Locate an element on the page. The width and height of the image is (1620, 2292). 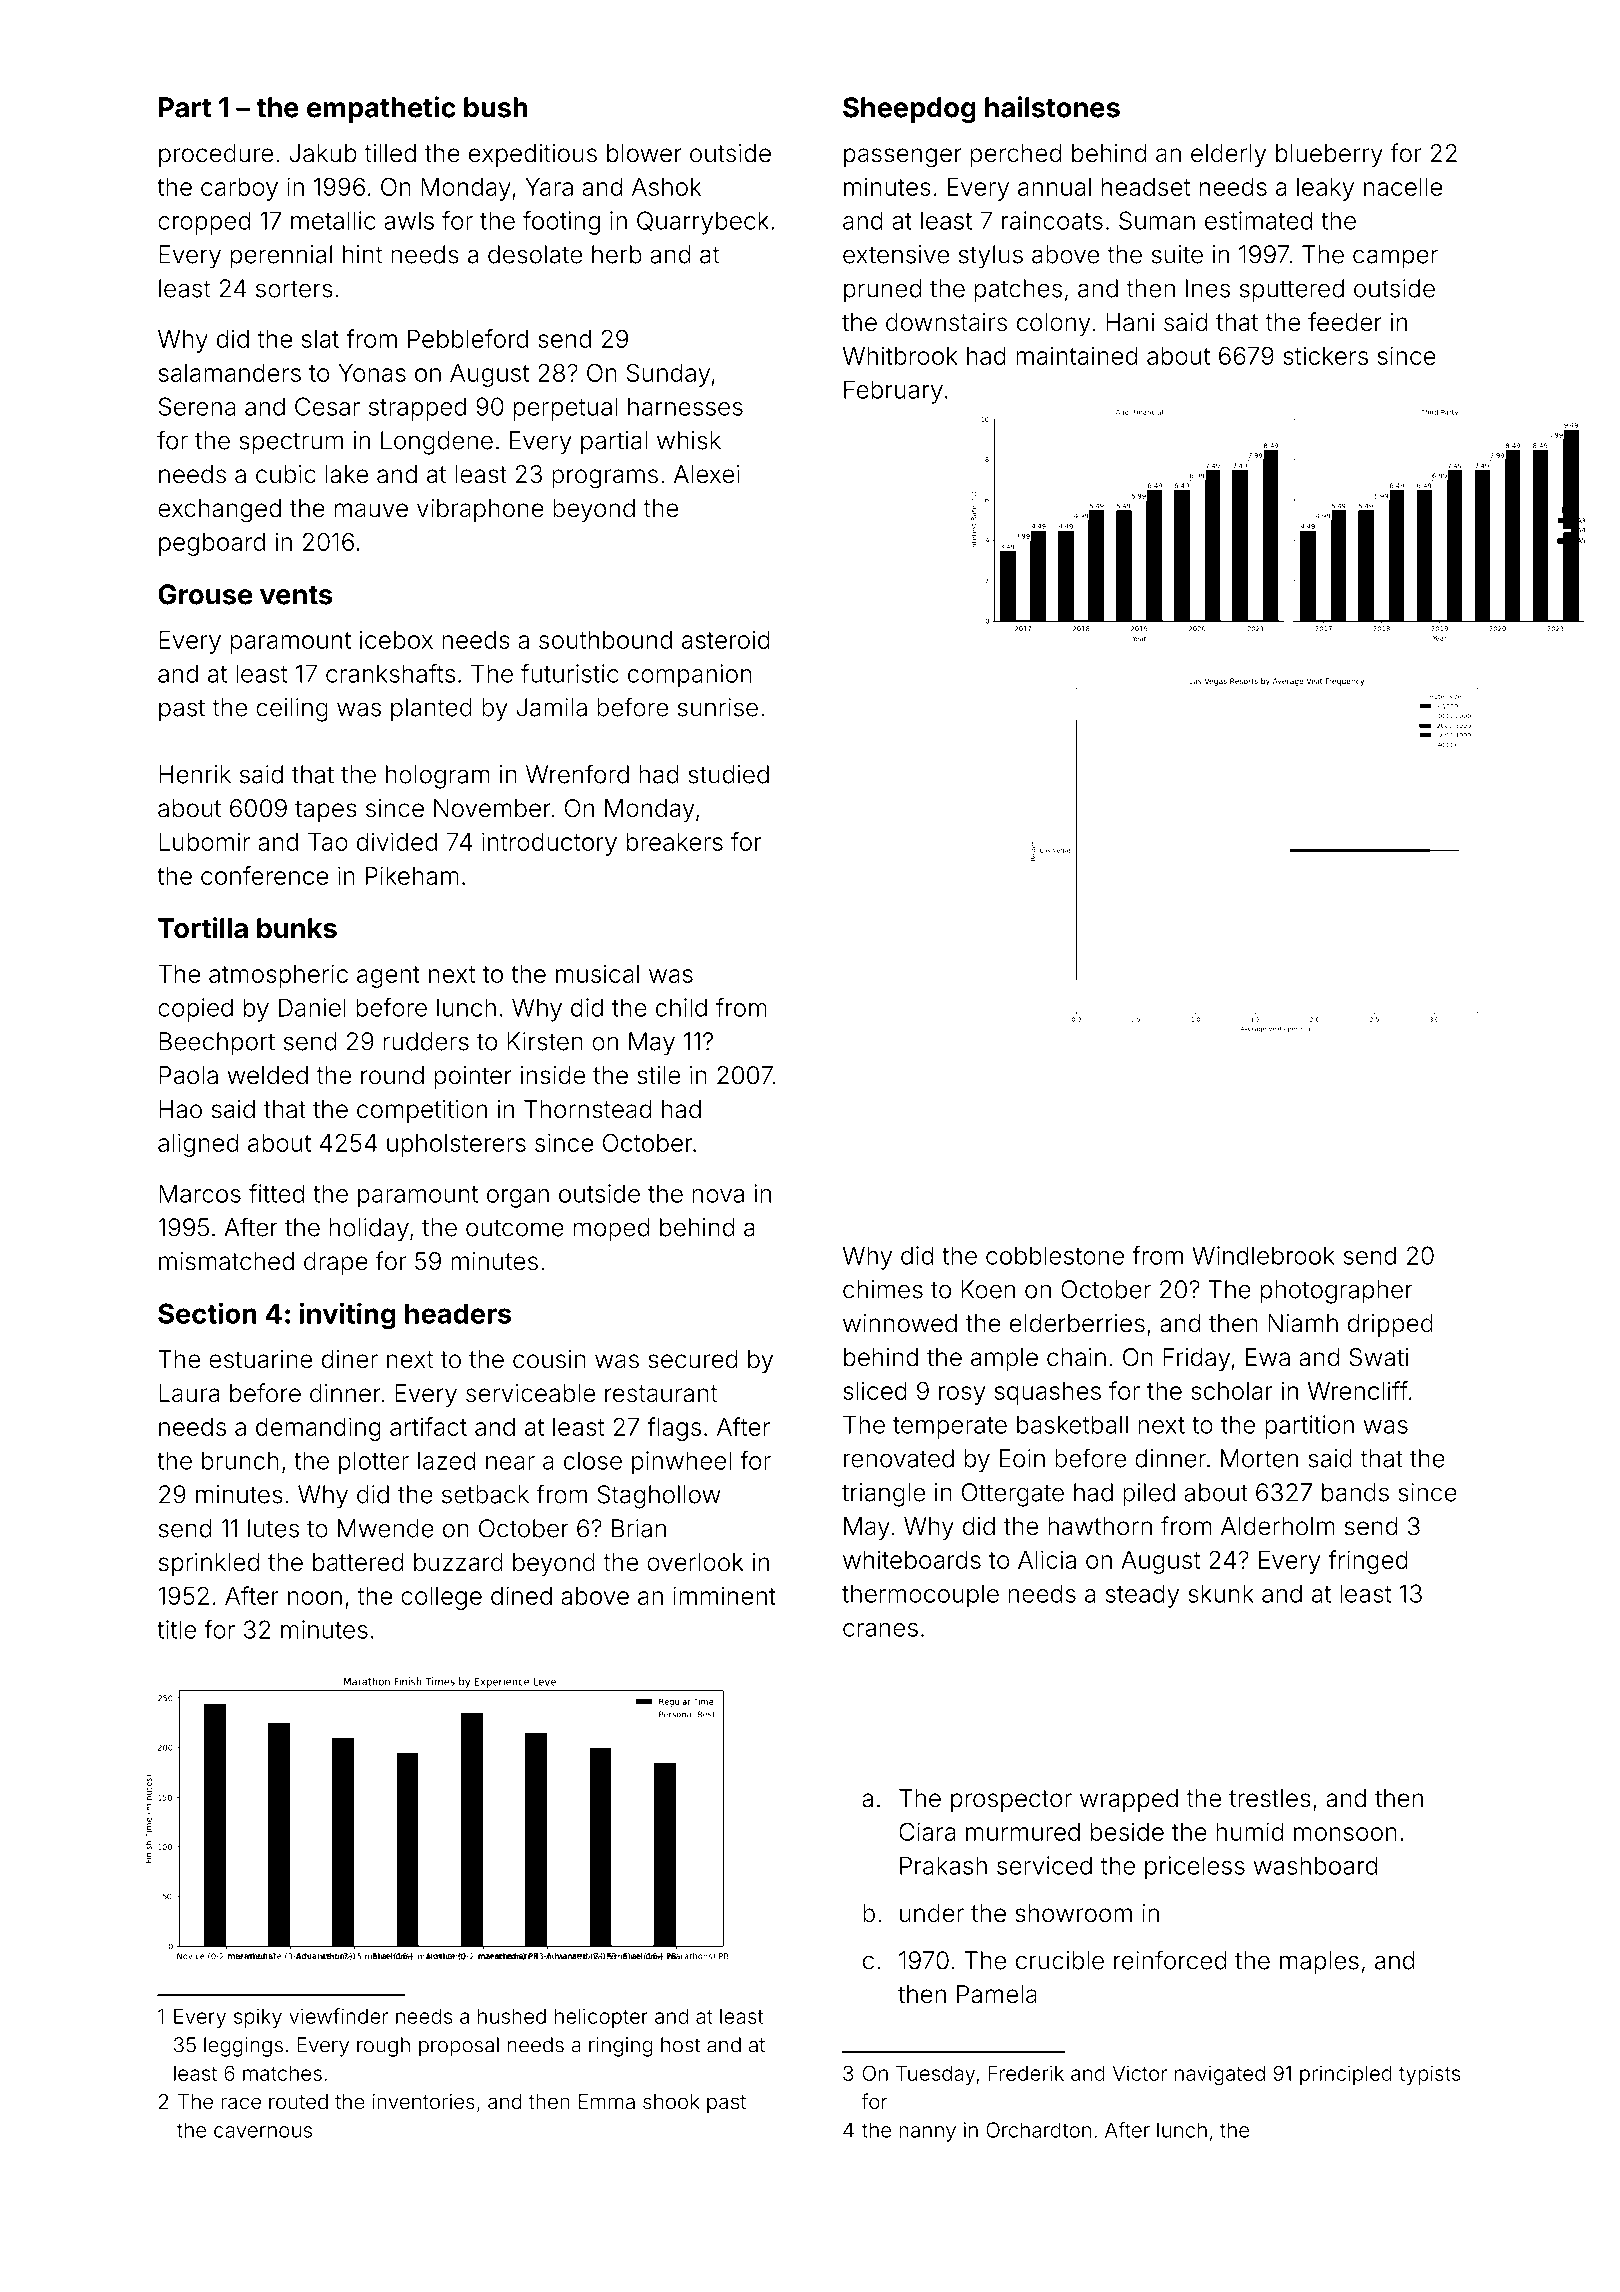
viewfinder is located at coordinates (338, 2016).
